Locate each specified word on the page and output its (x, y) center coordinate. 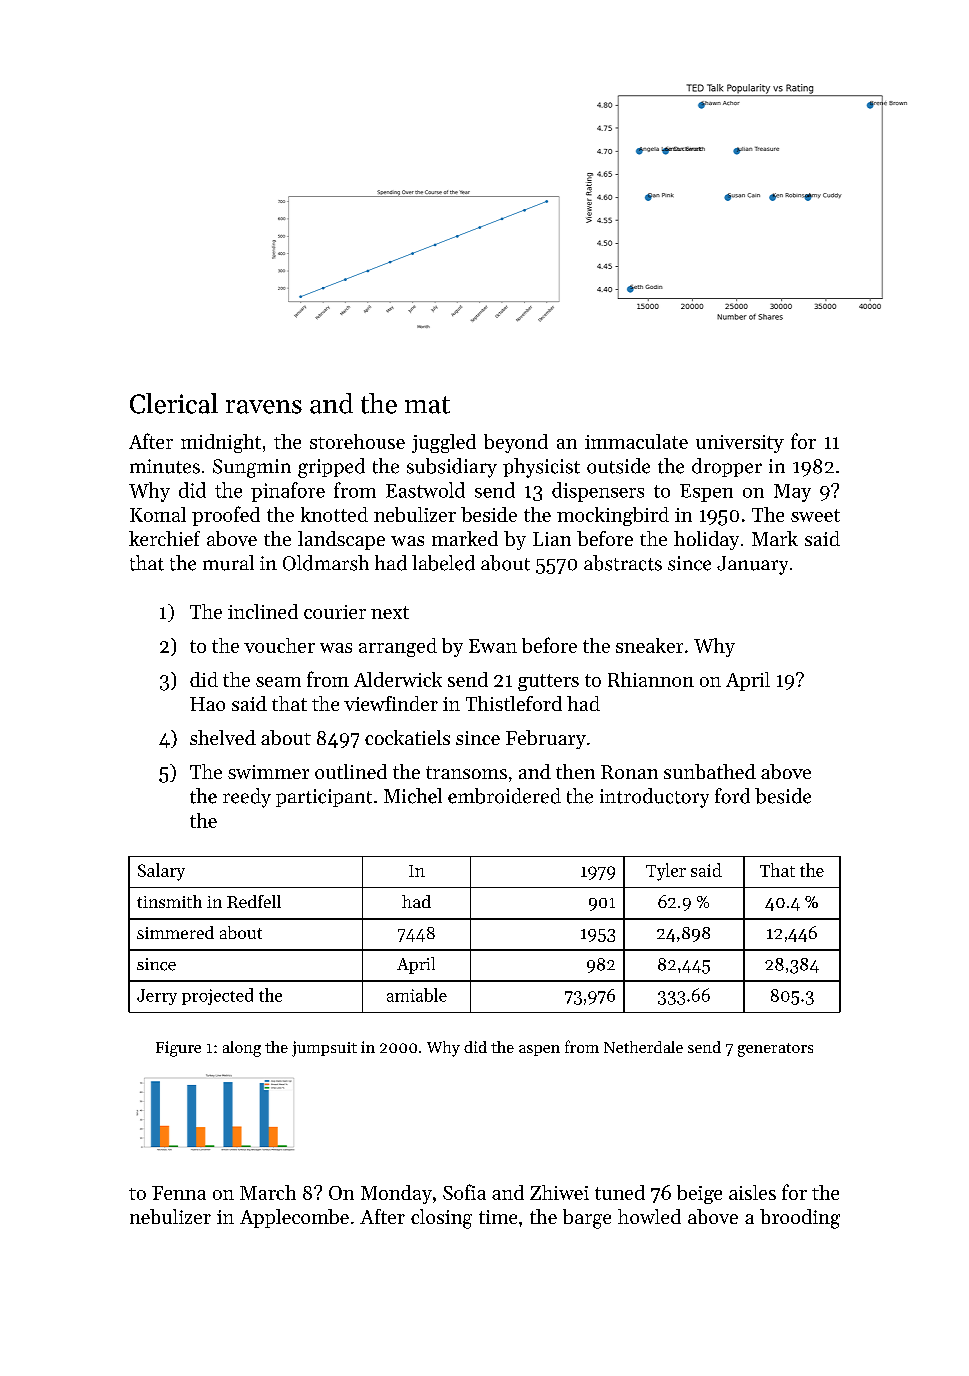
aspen (539, 1050)
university (740, 444)
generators (775, 1050)
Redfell (254, 901)
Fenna (179, 1193)
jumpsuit (324, 1049)
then (575, 771)
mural (228, 563)
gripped (331, 468)
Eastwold (425, 490)
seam (278, 682)
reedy (247, 798)
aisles (752, 1192)
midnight (221, 443)
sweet (815, 515)
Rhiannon (651, 679)
